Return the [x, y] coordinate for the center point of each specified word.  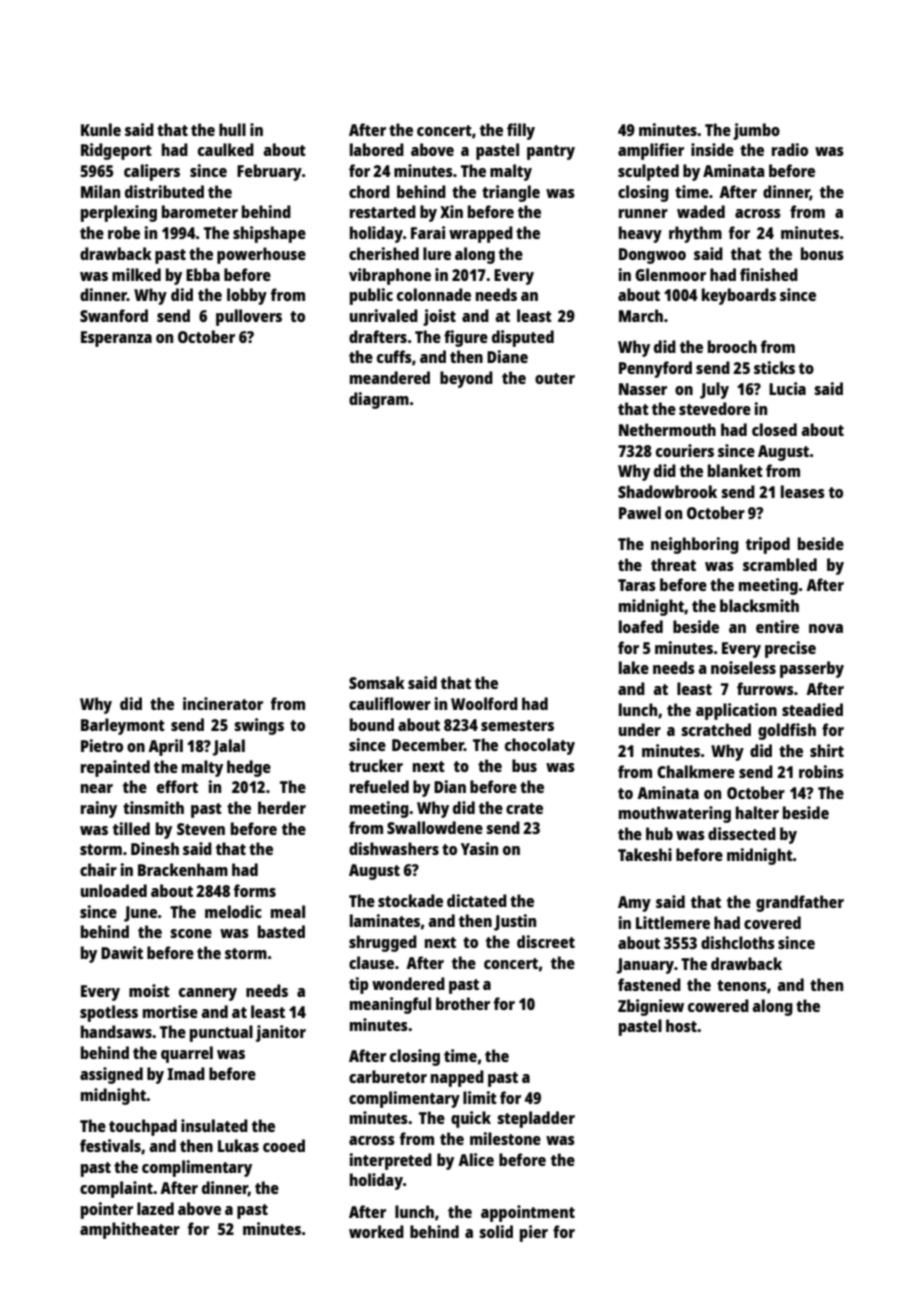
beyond [466, 379]
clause [371, 962]
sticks [774, 367]
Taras [637, 585]
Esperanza [116, 339]
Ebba [203, 274]
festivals [110, 1145]
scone [191, 933]
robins [821, 771]
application [736, 711]
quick [471, 1119]
